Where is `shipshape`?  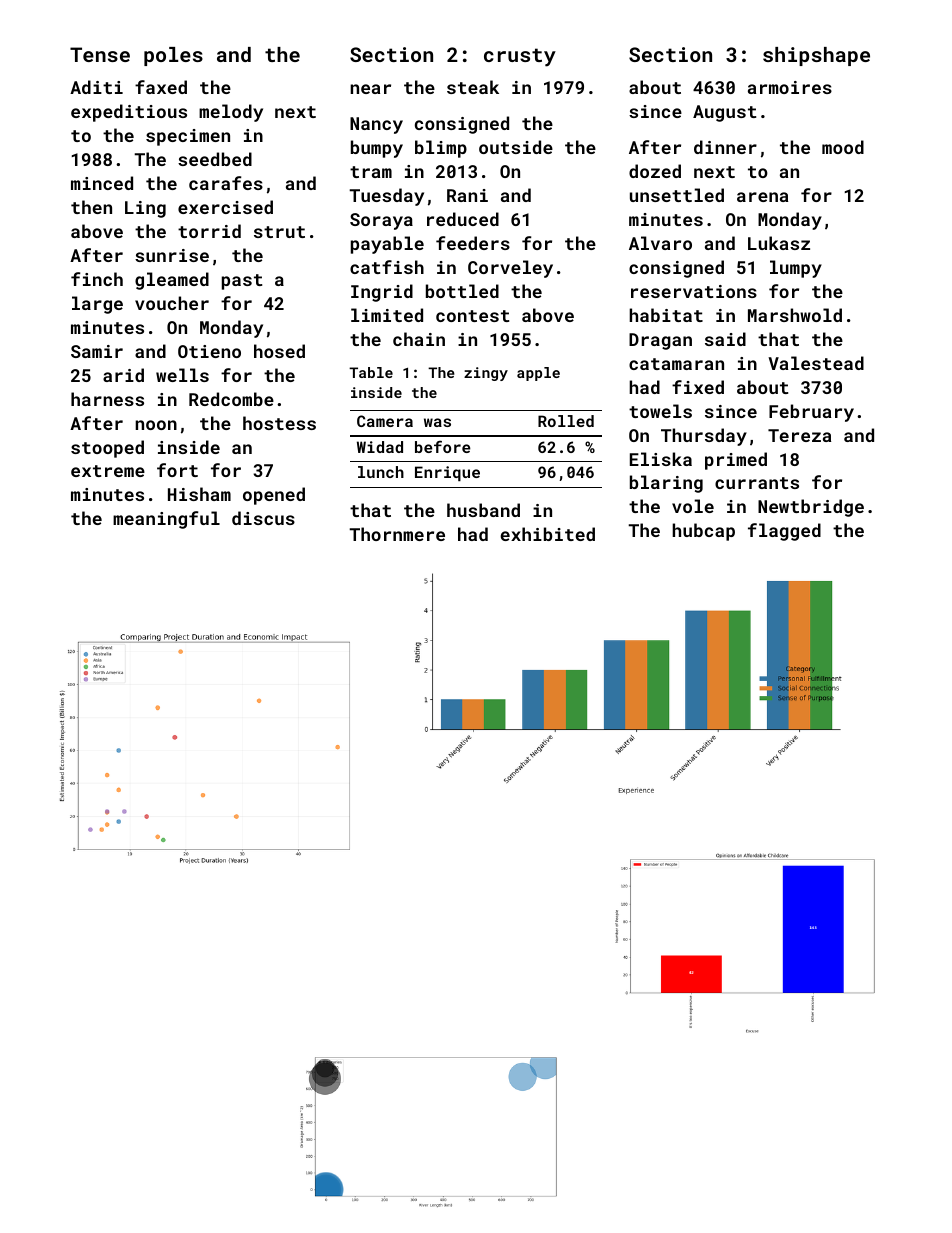 shipshape is located at coordinates (816, 56).
